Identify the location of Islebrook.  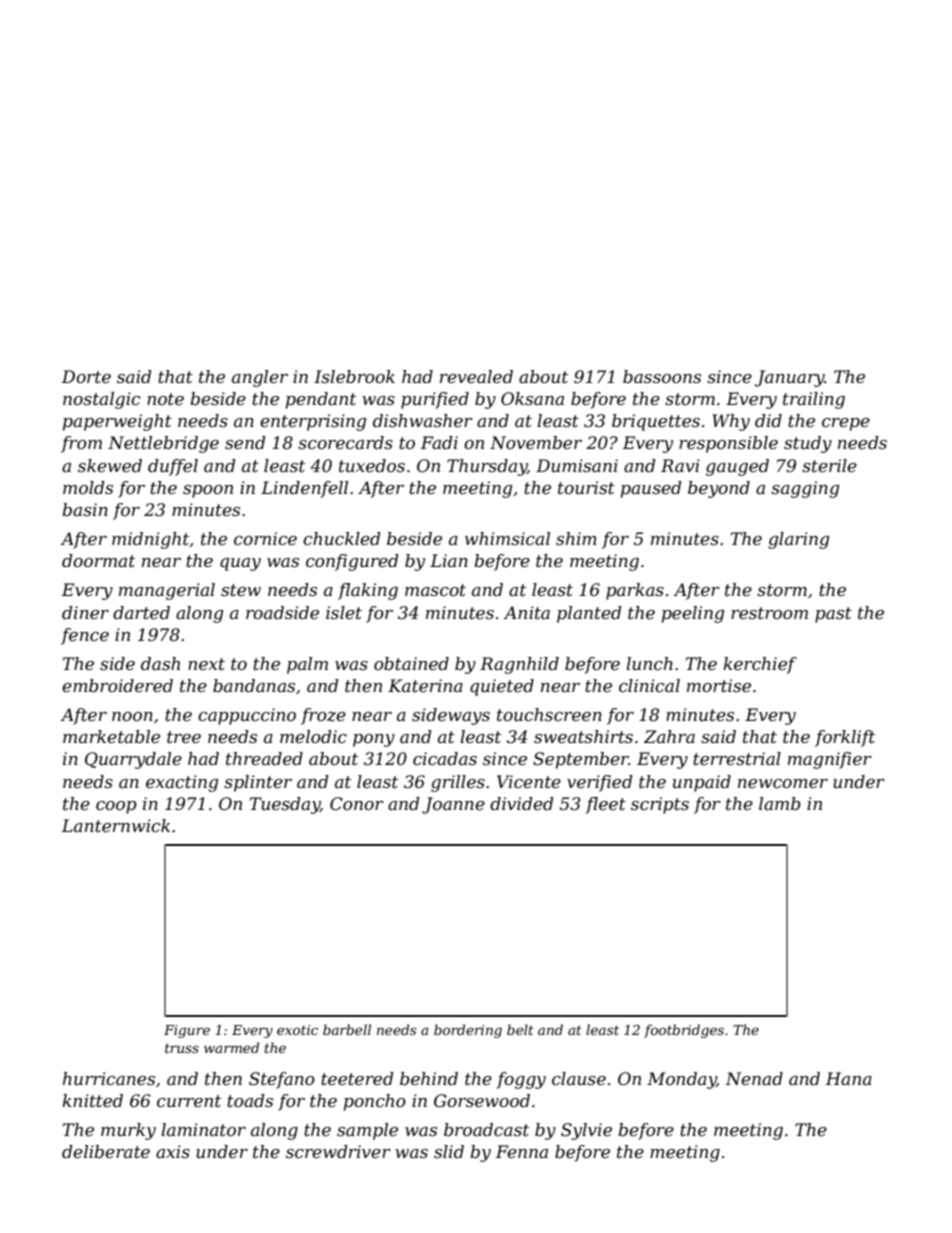
(354, 376).
